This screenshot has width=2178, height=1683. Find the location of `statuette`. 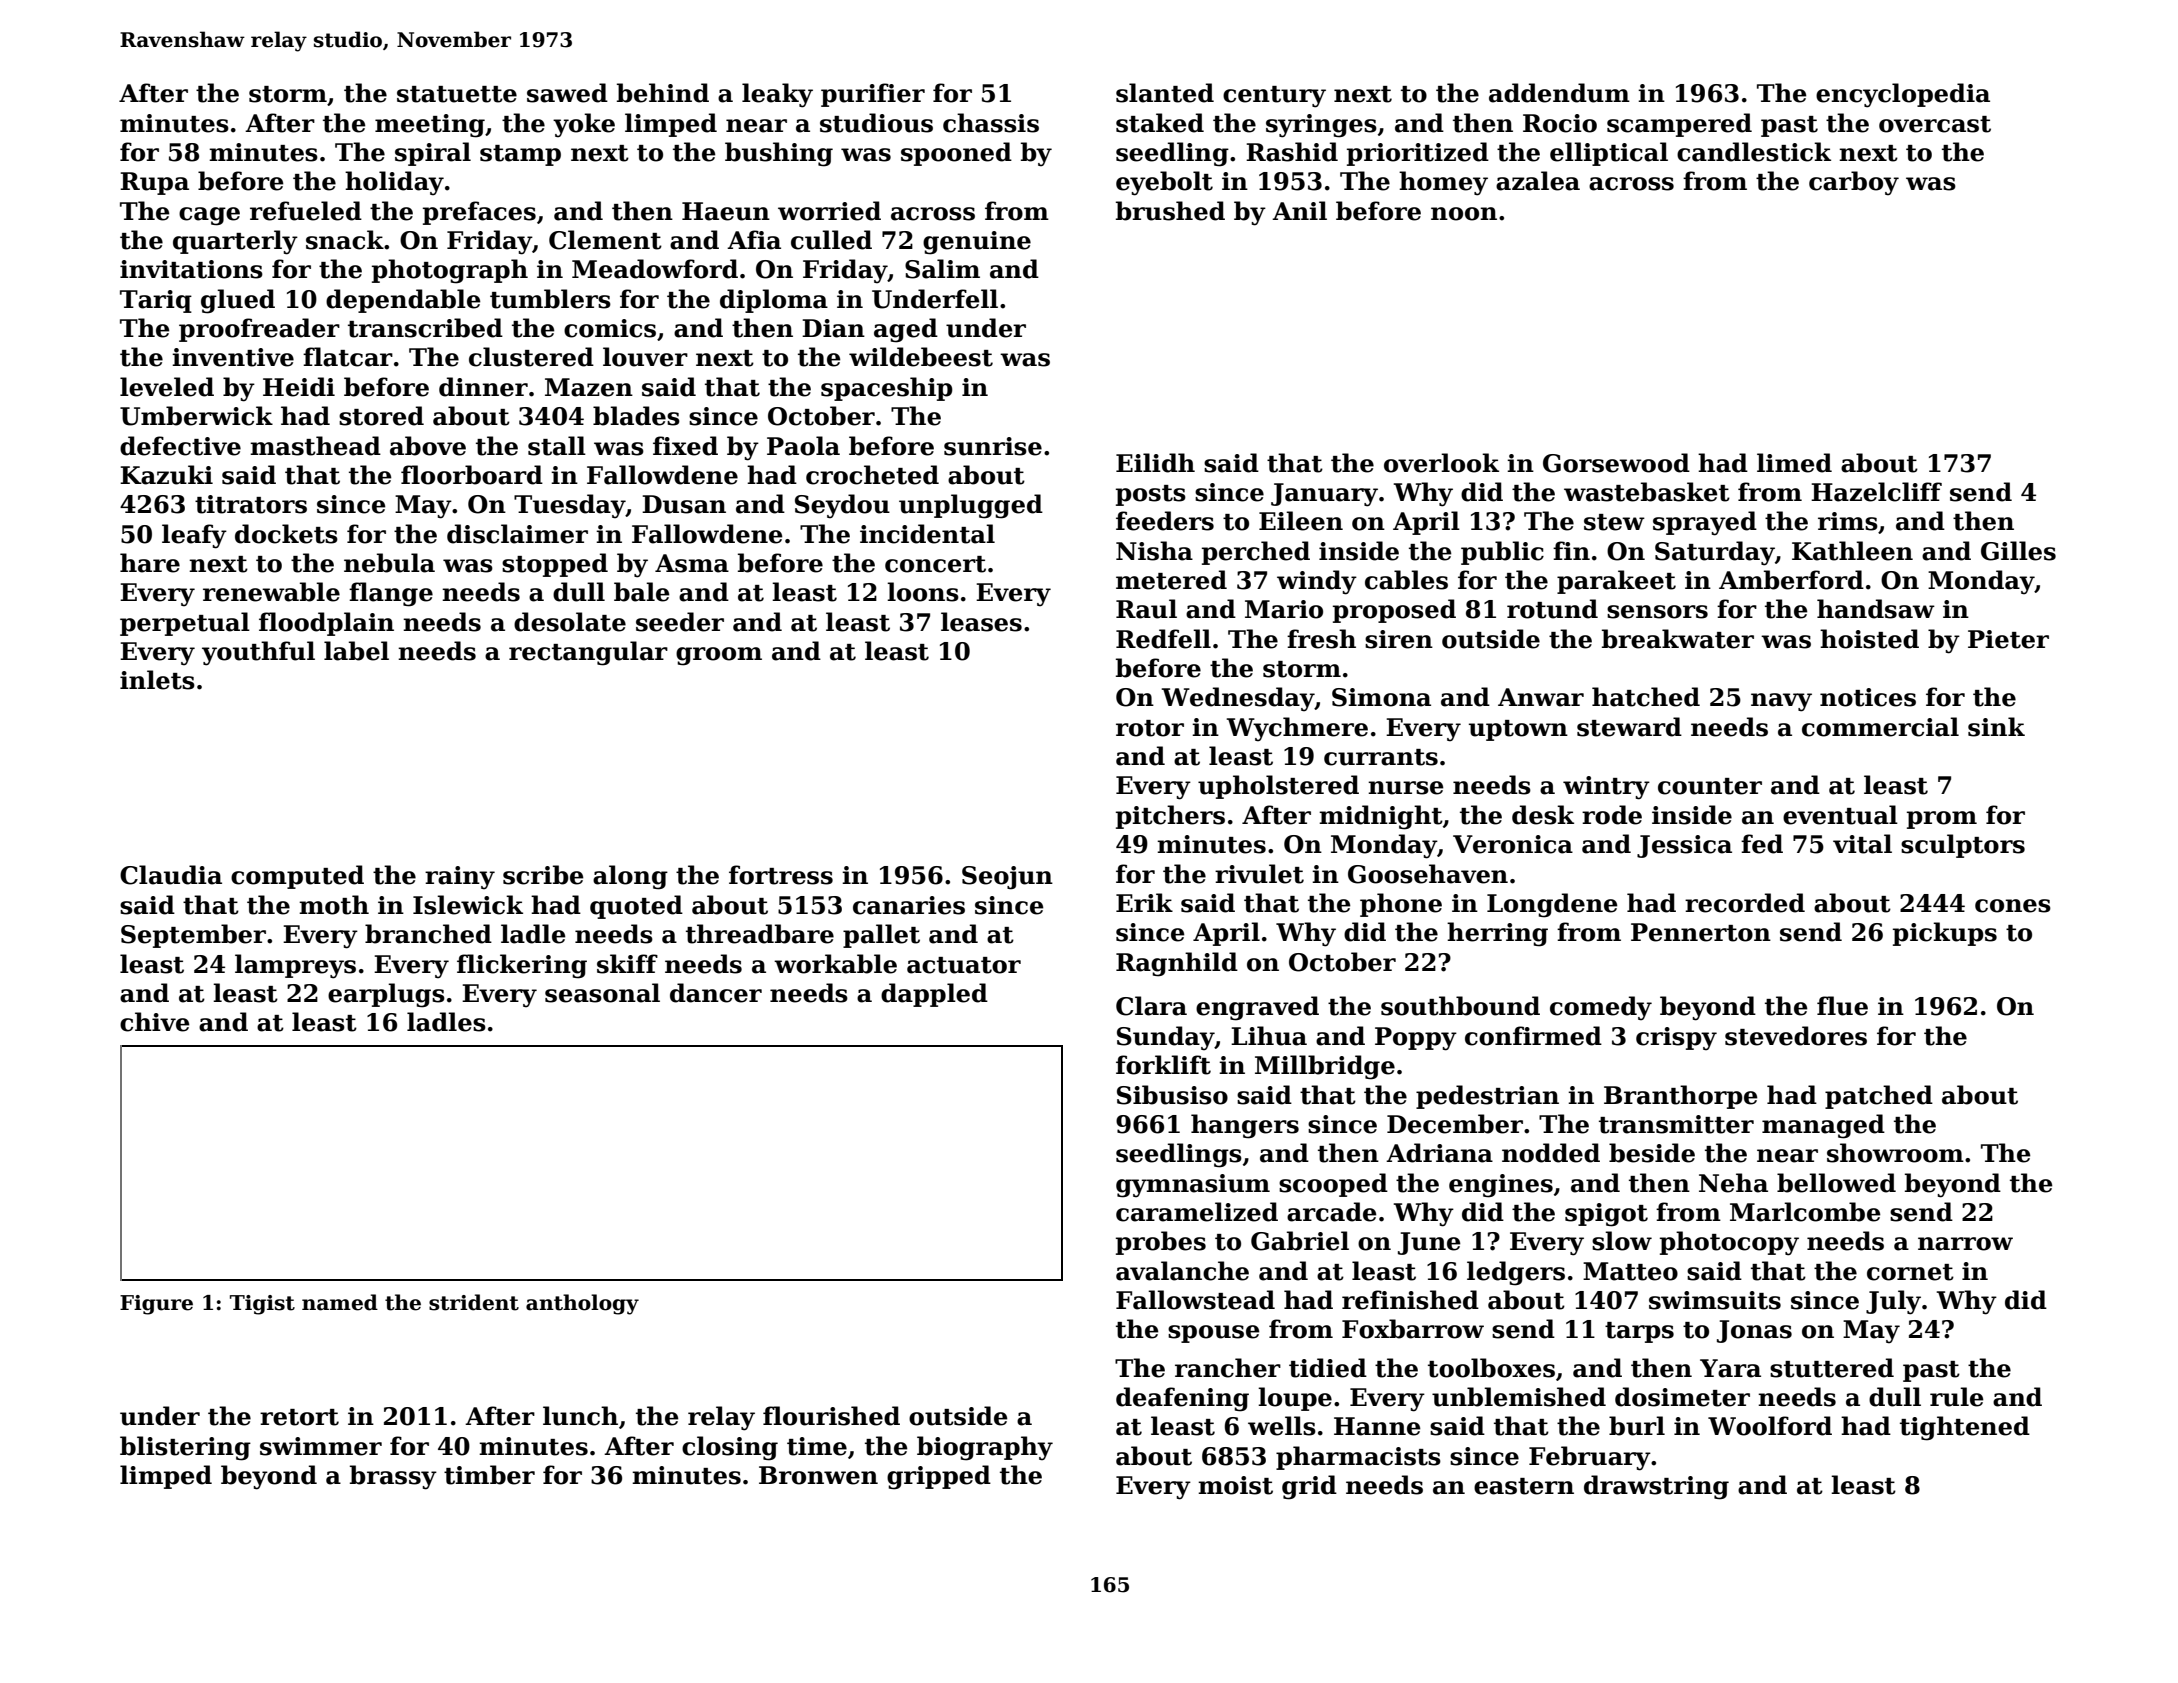

statuette is located at coordinates (457, 94).
